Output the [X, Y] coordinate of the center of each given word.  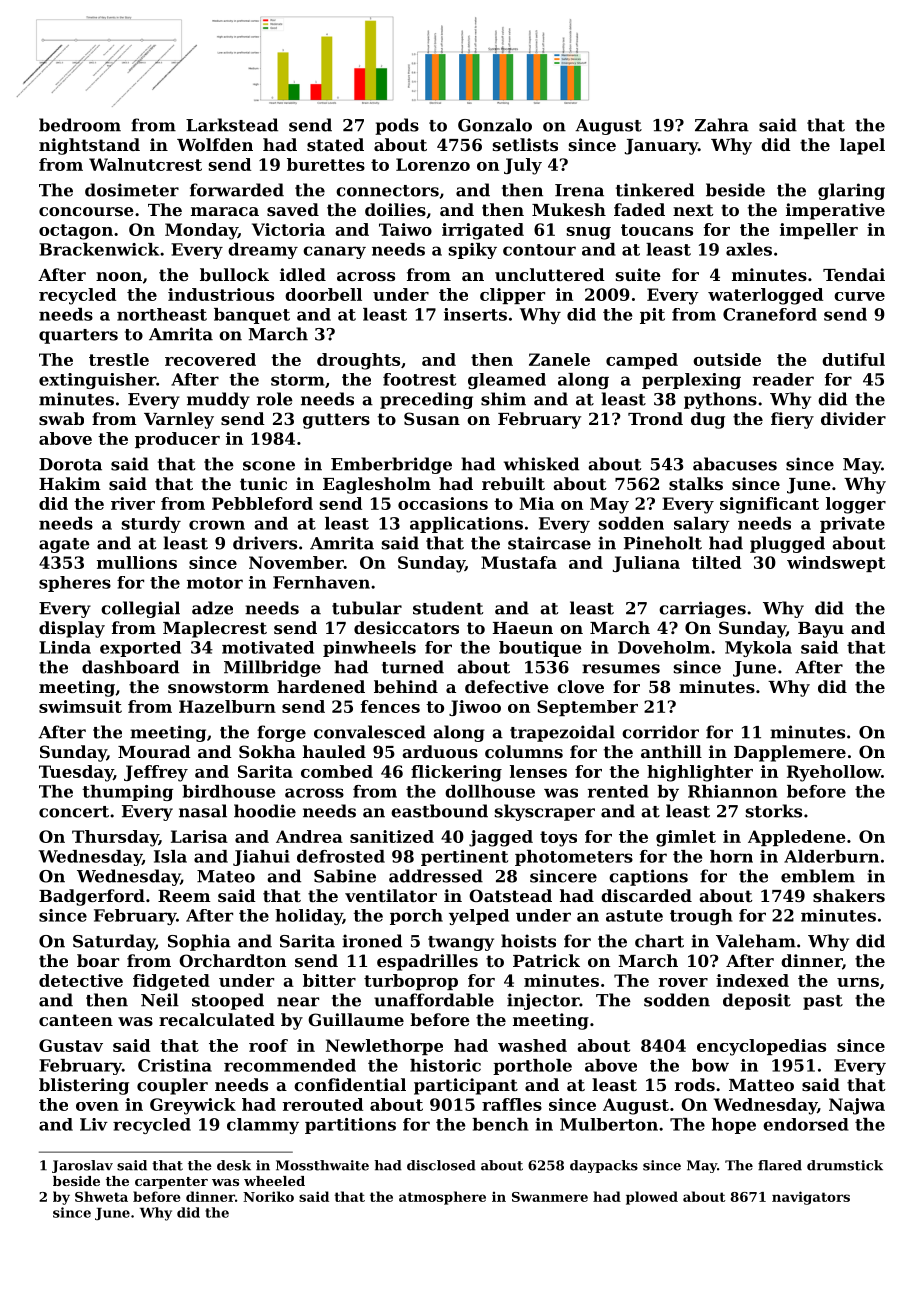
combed [337, 771]
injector [543, 1001]
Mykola [758, 649]
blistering [84, 1086]
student [448, 608]
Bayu [821, 630]
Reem [184, 896]
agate [64, 545]
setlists [525, 144]
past [823, 1002]
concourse [86, 211]
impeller [819, 231]
